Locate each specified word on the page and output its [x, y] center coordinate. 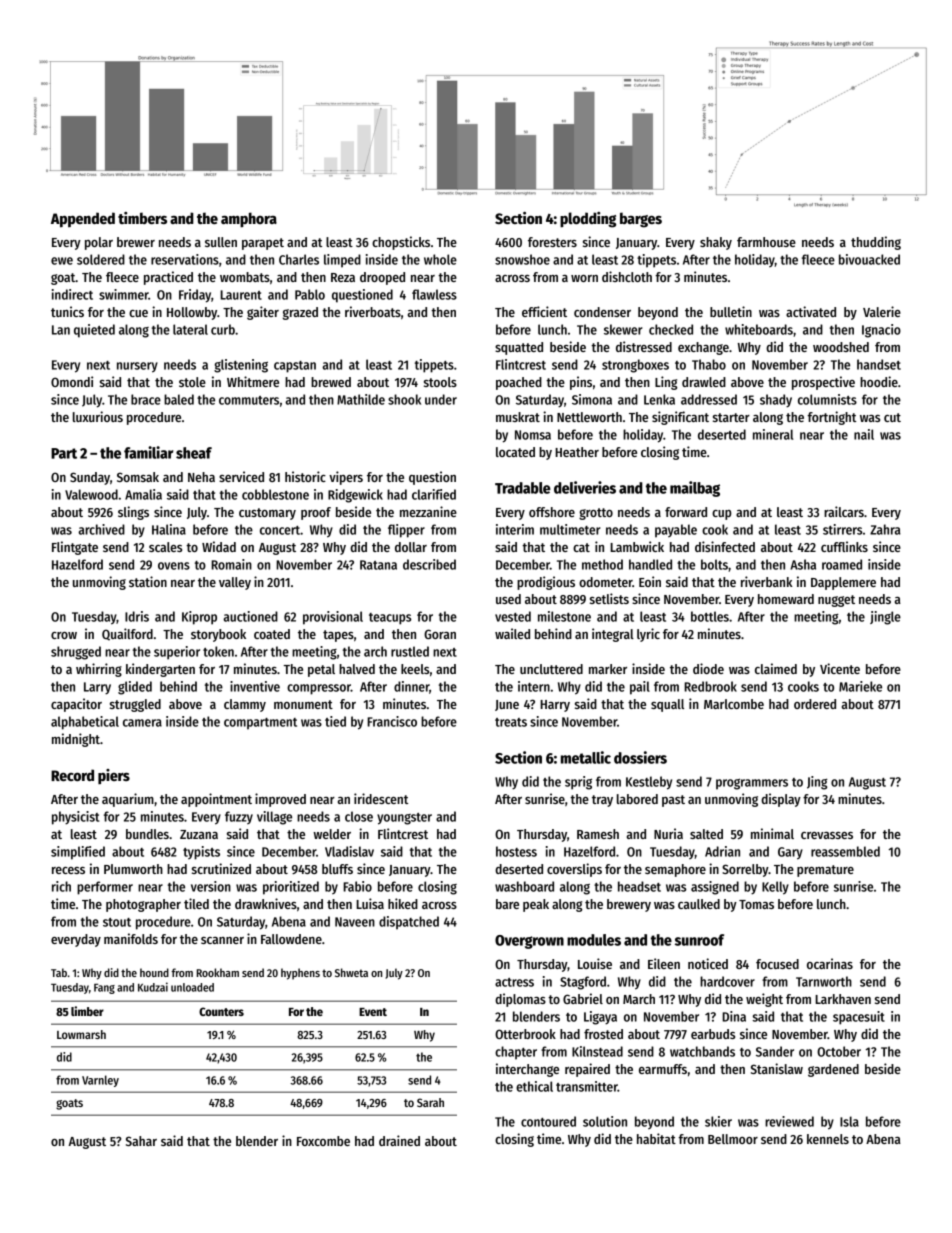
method [602, 564]
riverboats [373, 311]
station [148, 581]
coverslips [574, 870]
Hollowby [192, 313]
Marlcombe [734, 704]
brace [146, 399]
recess [68, 870]
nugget [836, 601]
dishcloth [627, 276]
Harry [555, 706]
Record [72, 775]
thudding [876, 243]
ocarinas [830, 963]
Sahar [141, 1141]
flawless [434, 294]
